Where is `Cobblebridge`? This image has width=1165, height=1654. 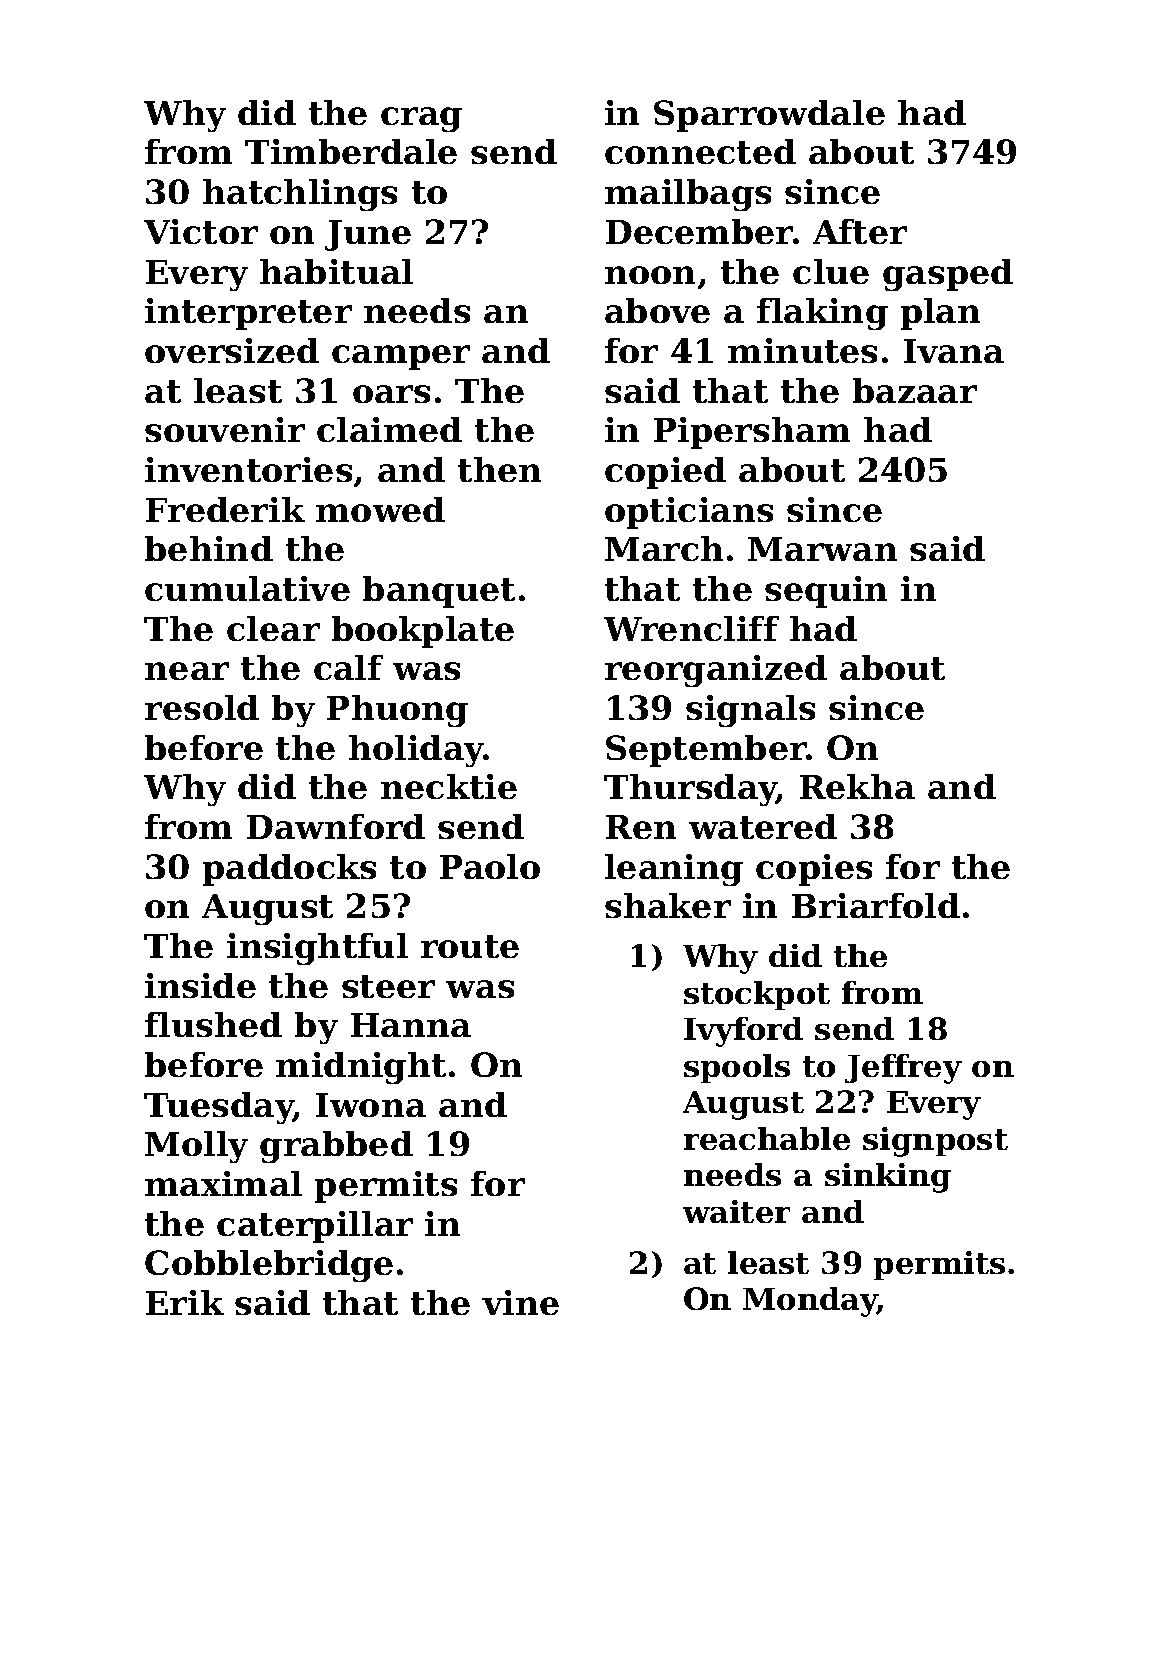
Cobblebridge is located at coordinates (269, 1266).
